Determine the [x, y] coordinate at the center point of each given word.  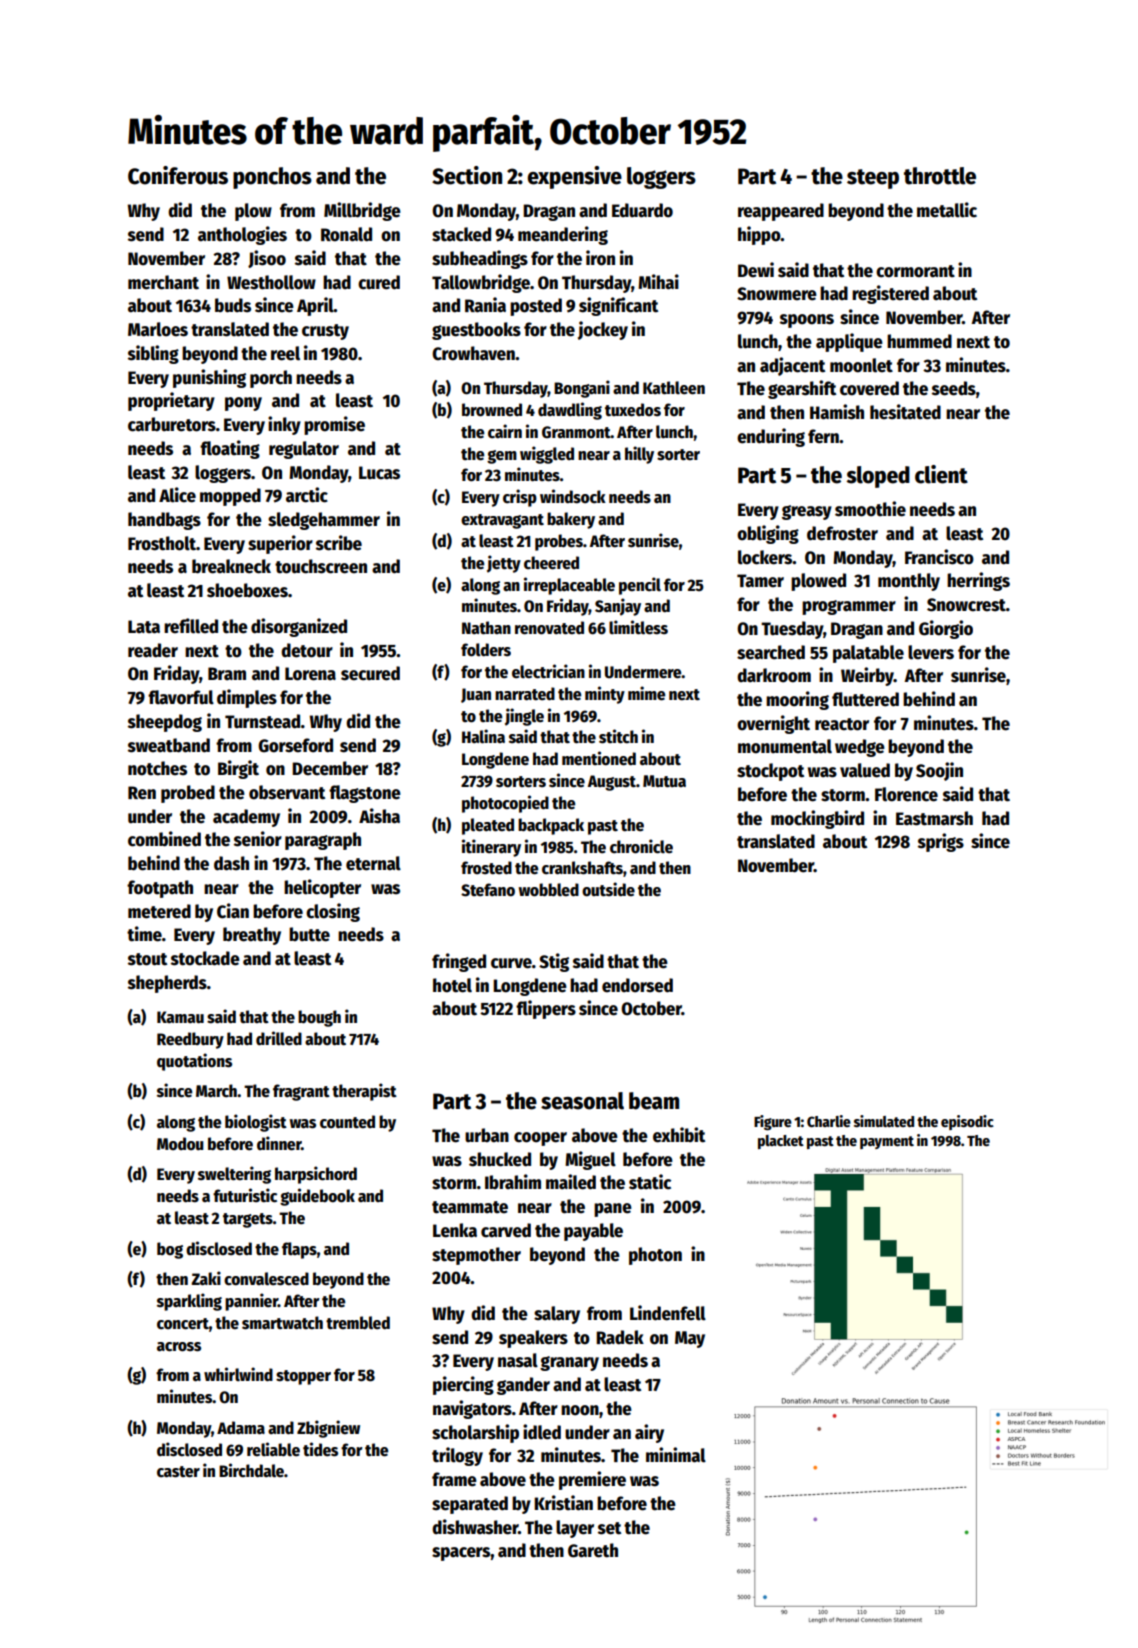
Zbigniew [328, 1429]
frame [454, 1479]
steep [873, 179]
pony [243, 404]
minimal [676, 1455]
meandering [563, 235]
